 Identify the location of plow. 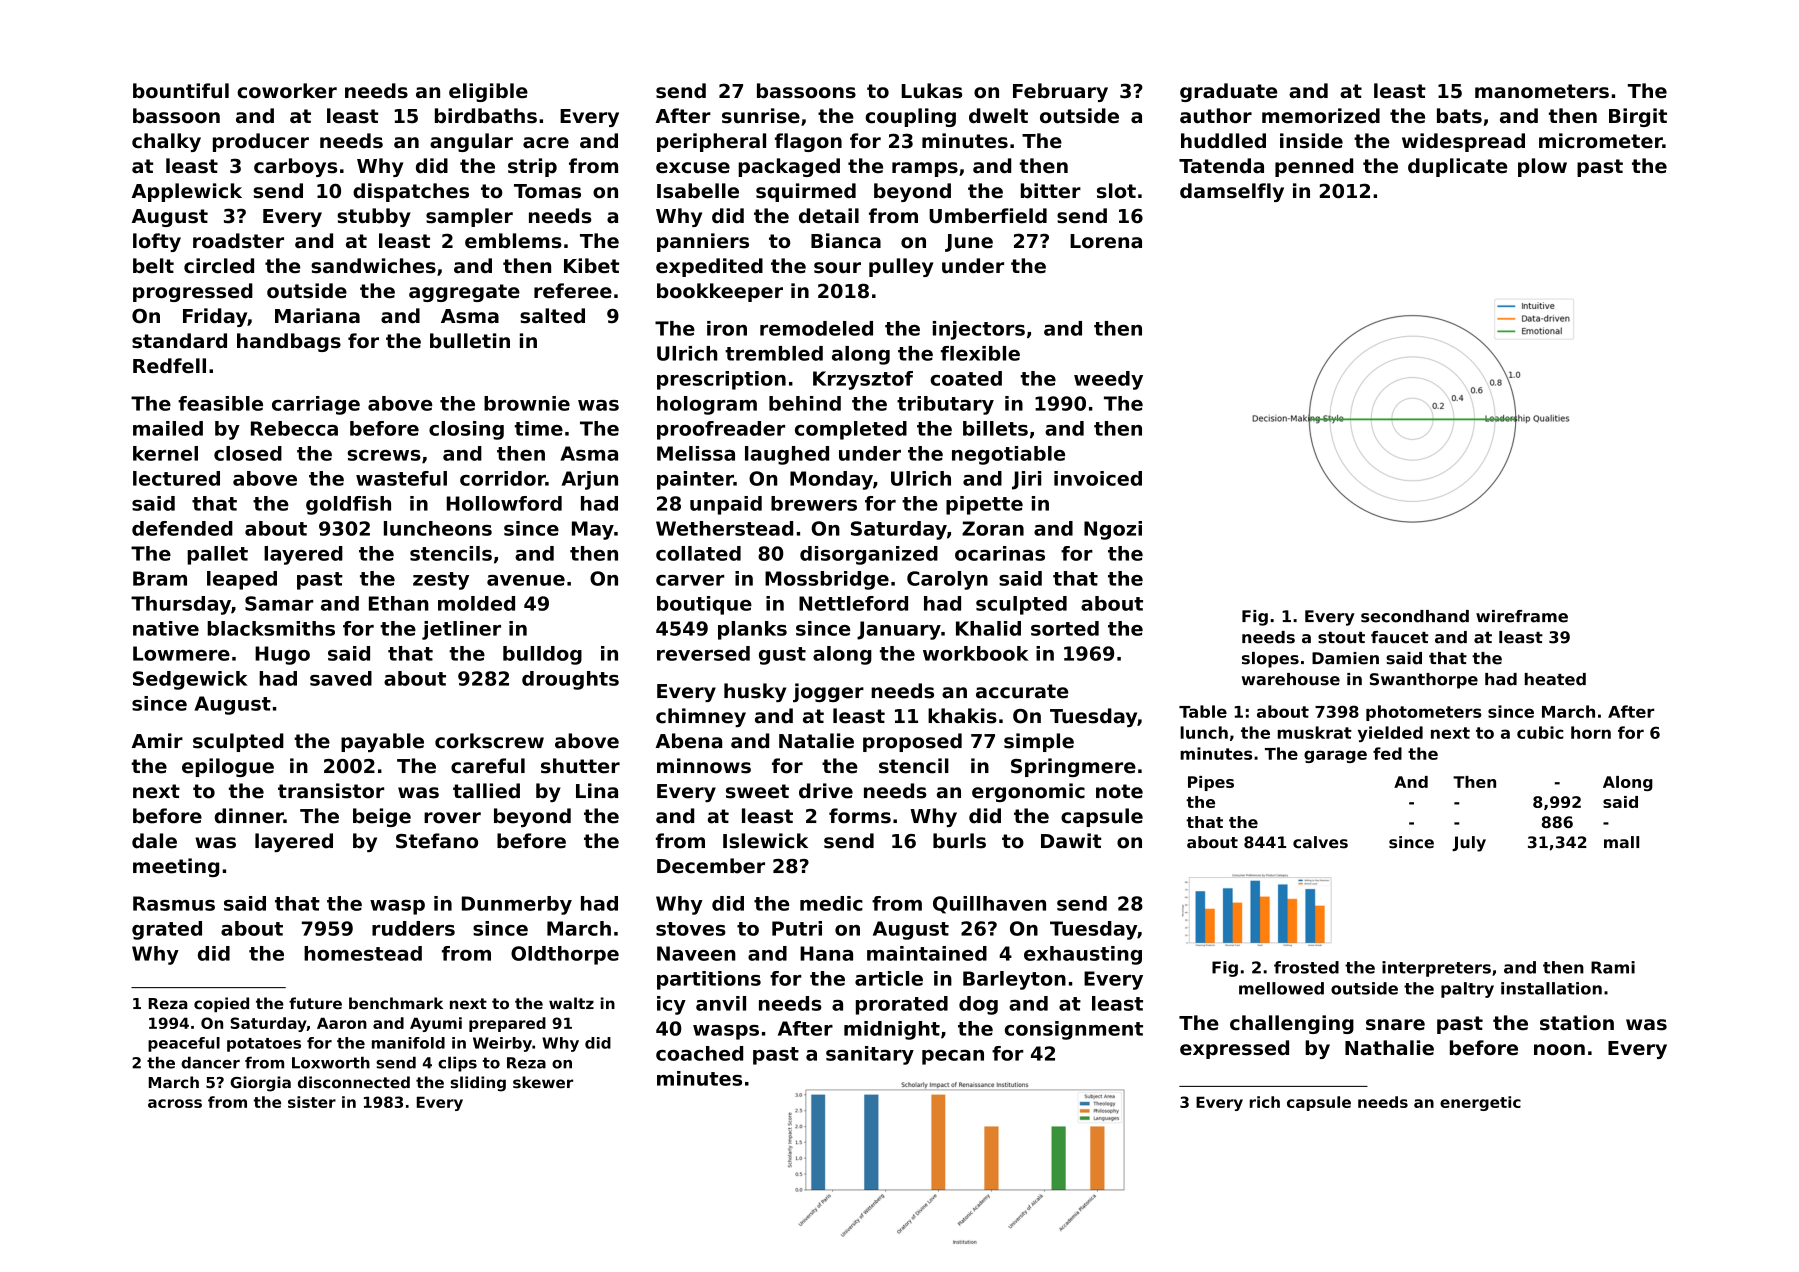
(1542, 167).
